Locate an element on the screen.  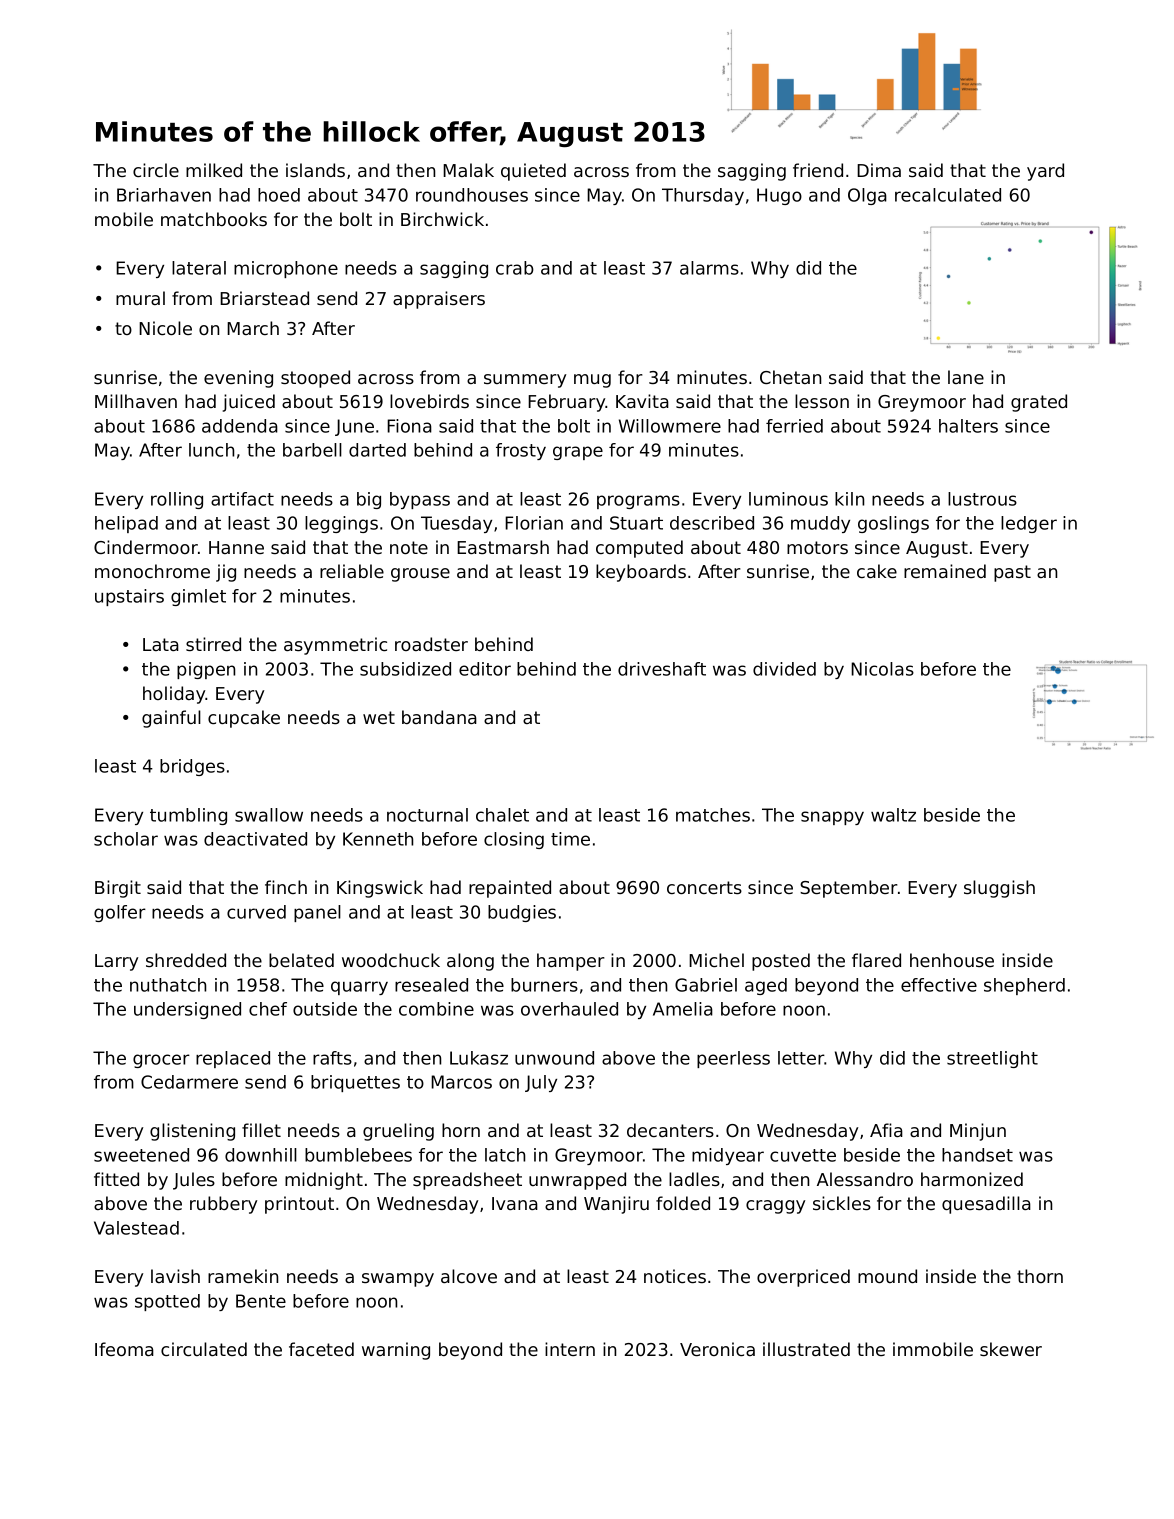
Jules is located at coordinates (194, 1181).
